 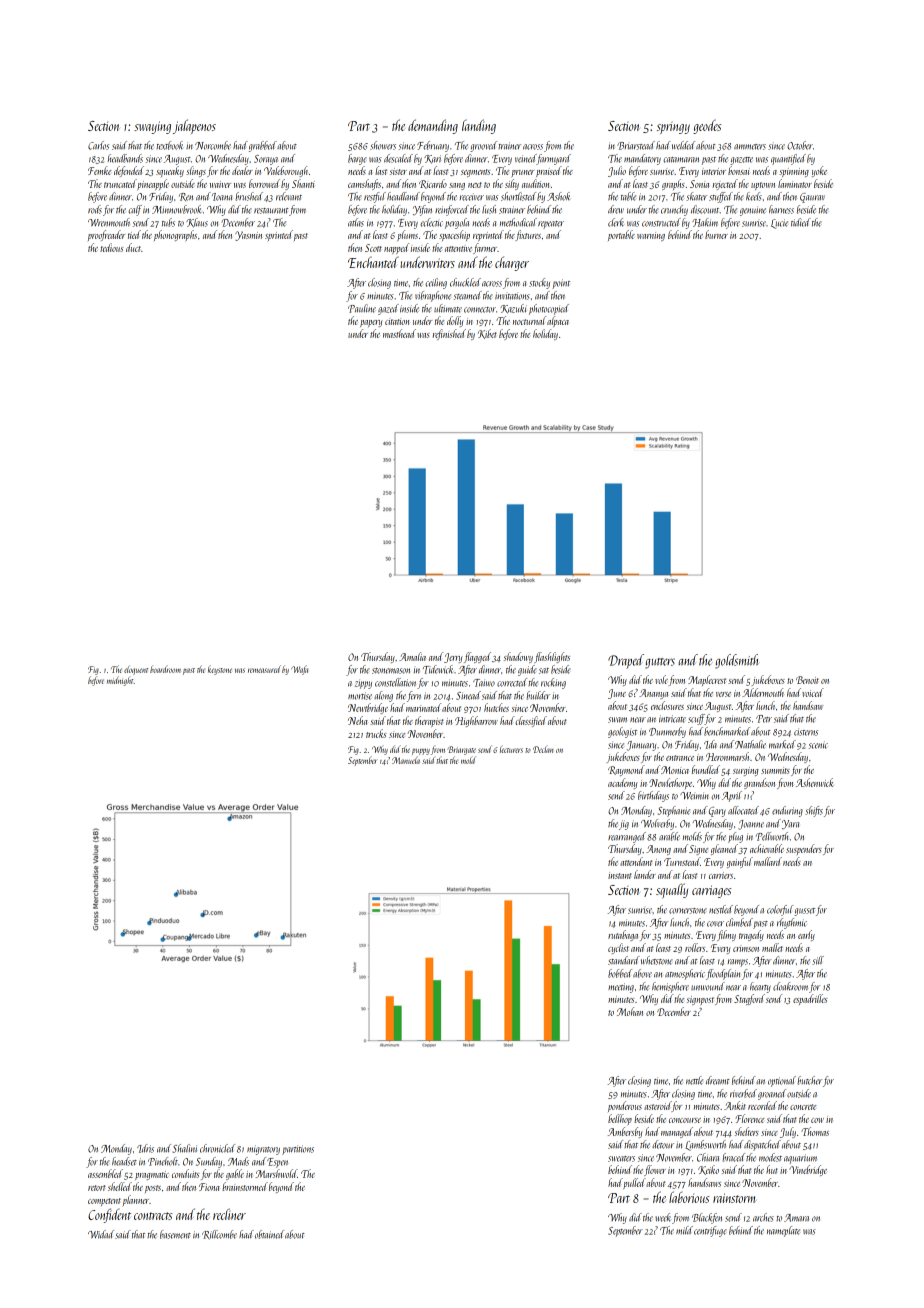 I want to click on Carlos, so click(x=98, y=145).
